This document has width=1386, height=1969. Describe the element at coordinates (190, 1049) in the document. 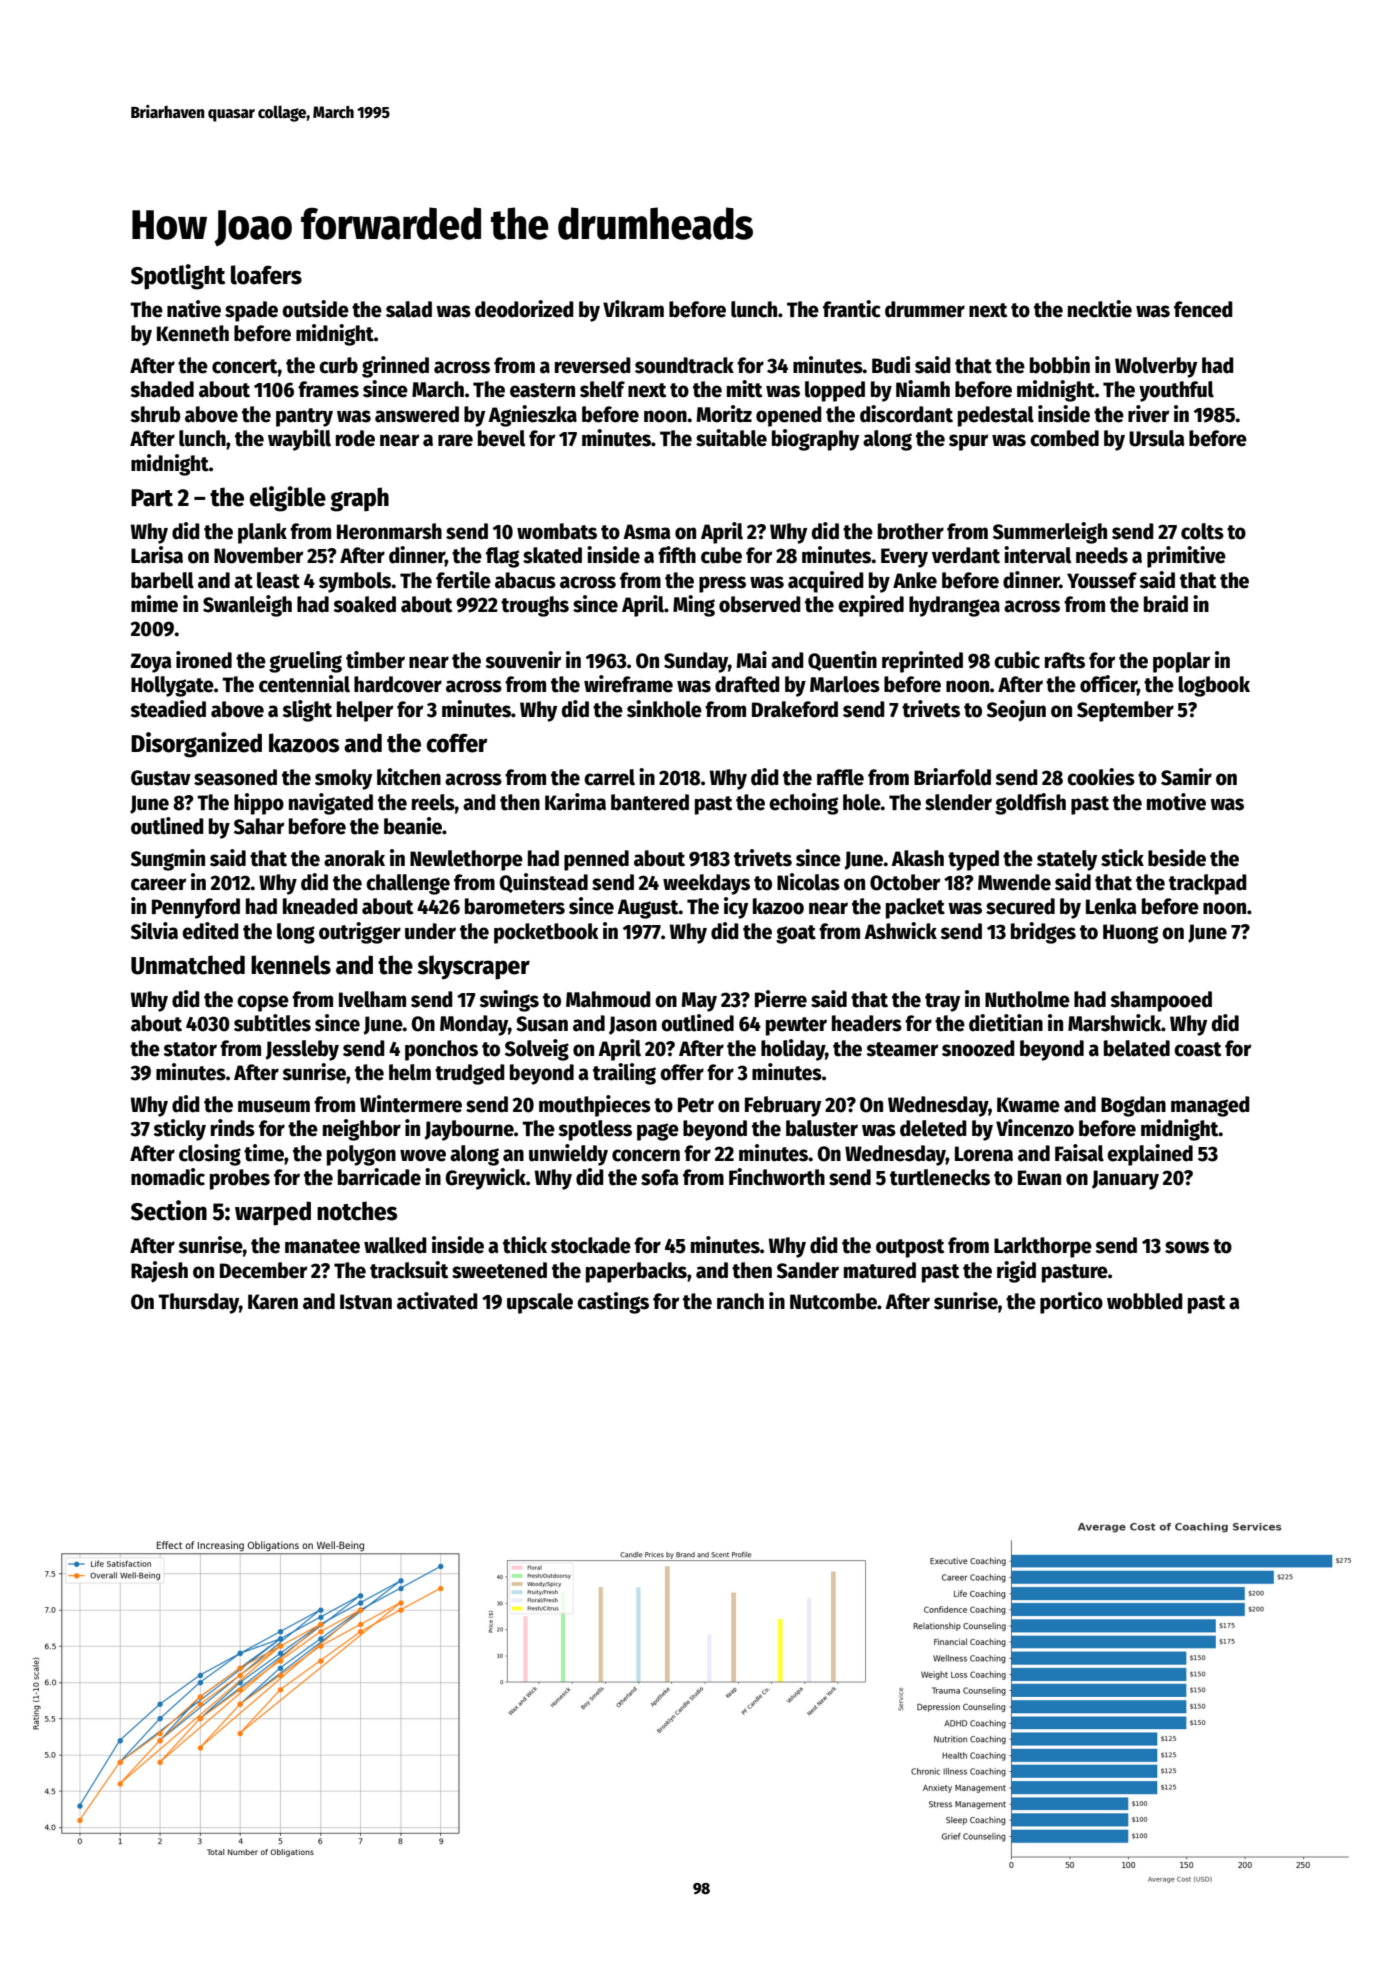

I see `stator` at that location.
